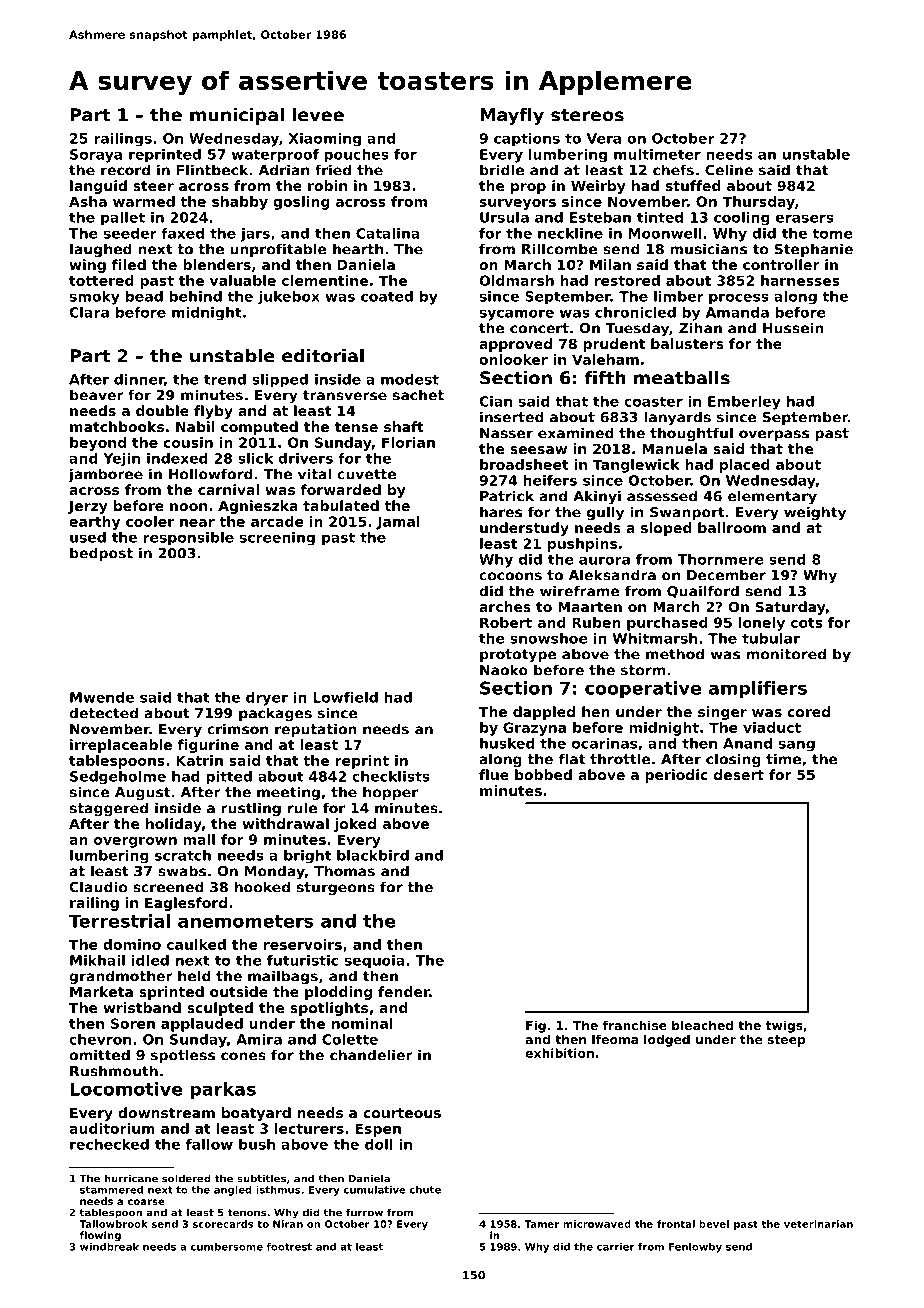 The height and width of the screenshot is (1308, 924). I want to click on grandmother, so click(121, 977).
